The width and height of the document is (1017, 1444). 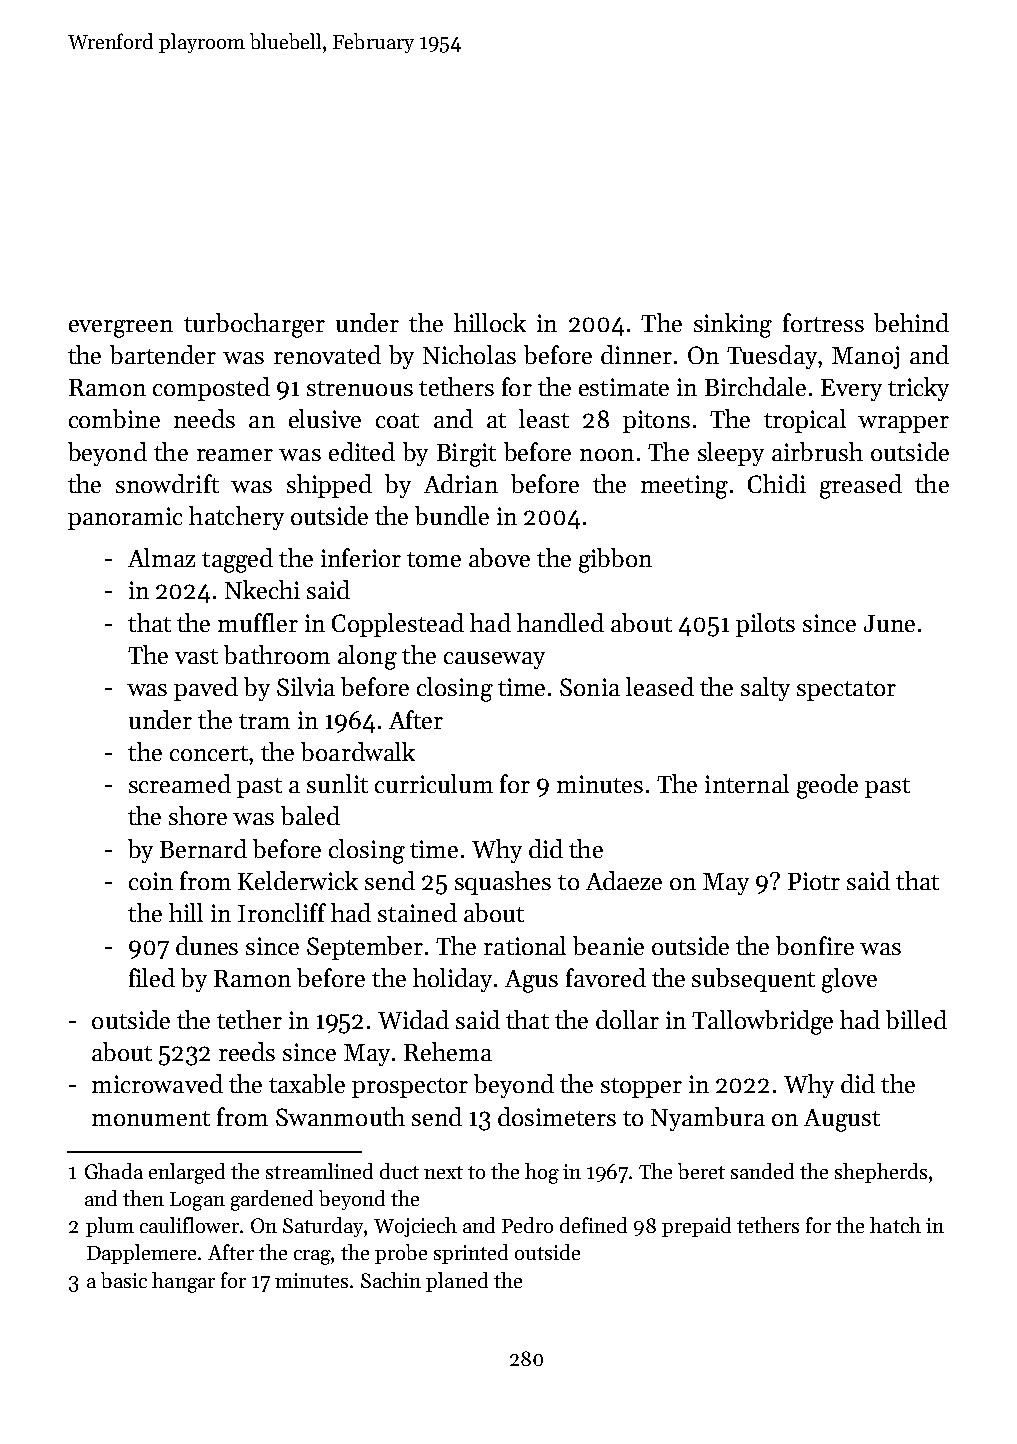 What do you see at coordinates (152, 977) in the document?
I see `filed` at bounding box center [152, 977].
